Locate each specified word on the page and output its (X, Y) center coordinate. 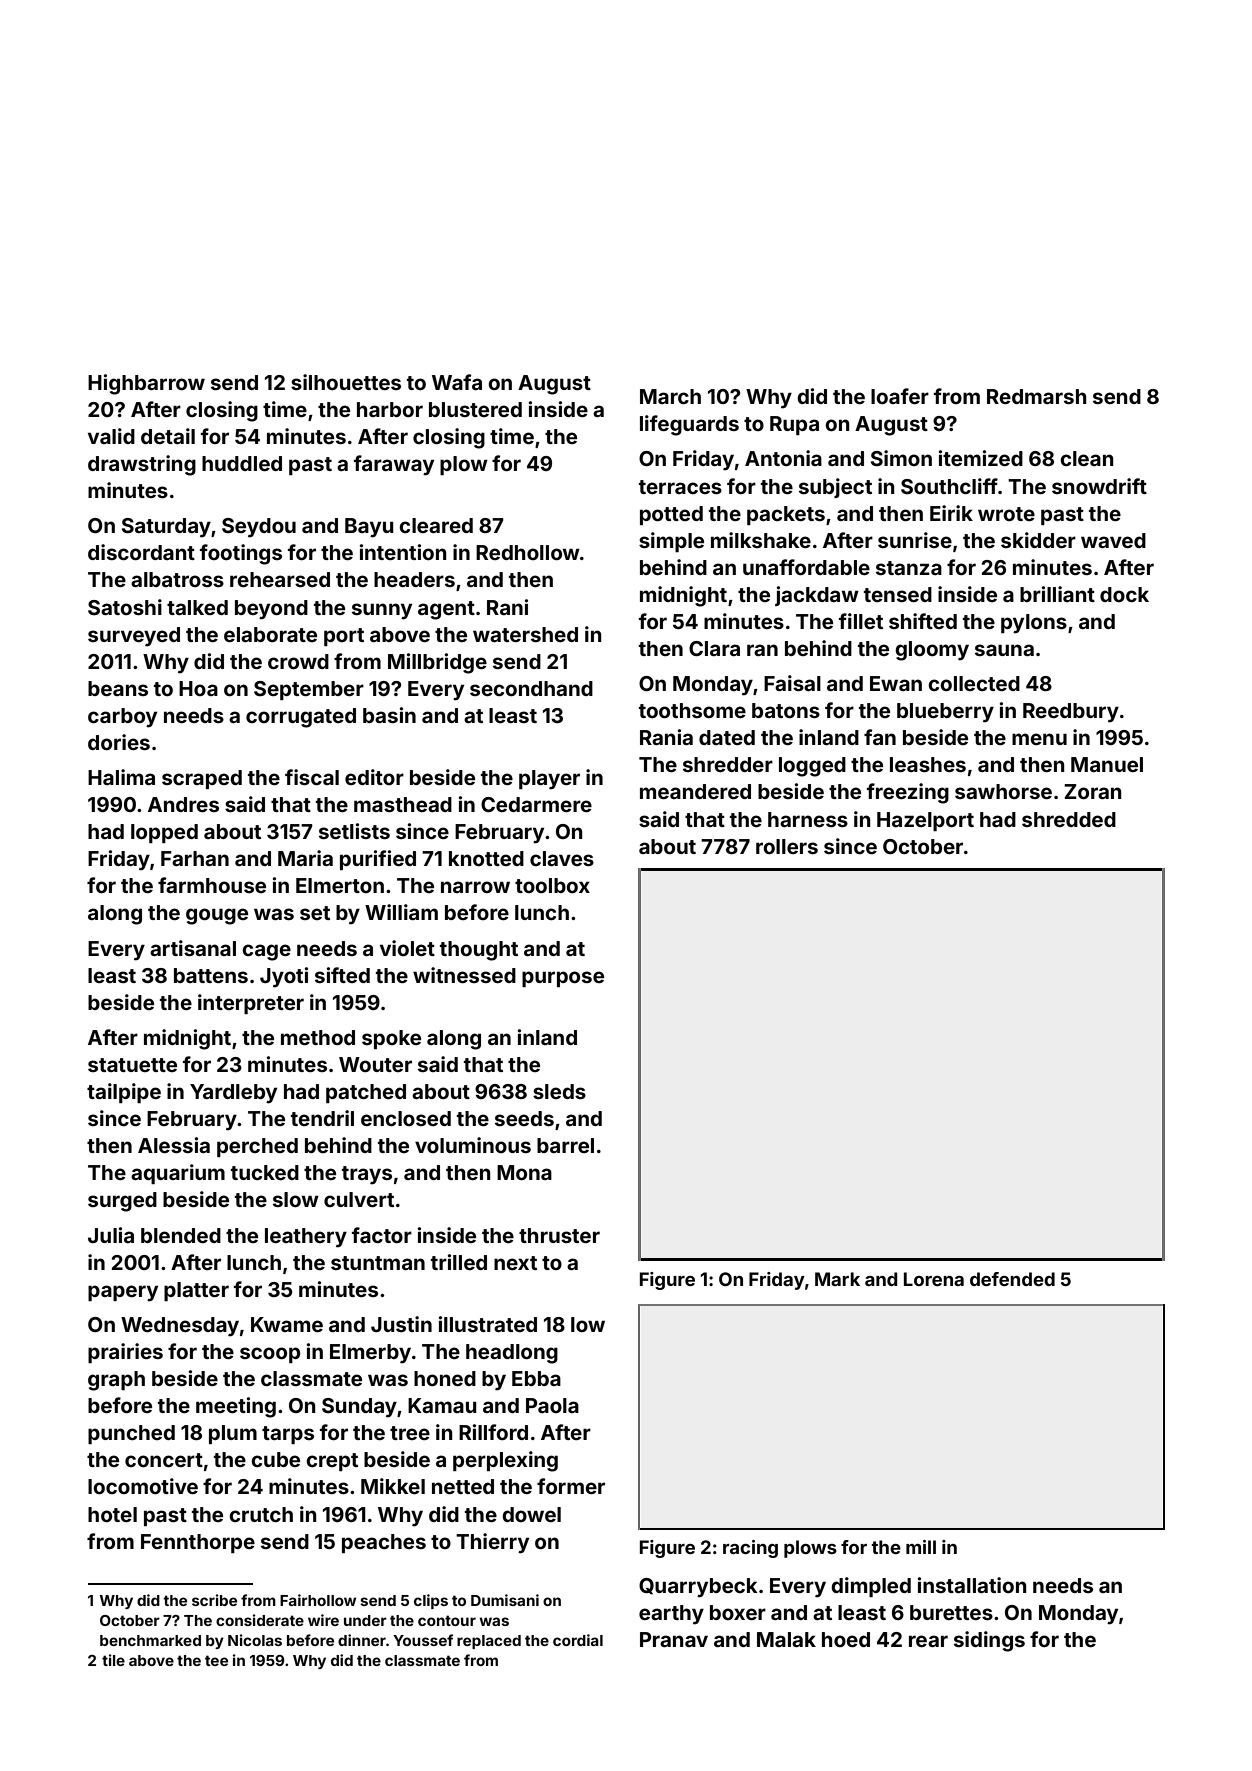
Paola (552, 1405)
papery (123, 1293)
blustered (475, 409)
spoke (391, 1039)
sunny (382, 611)
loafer (900, 396)
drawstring (142, 465)
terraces (680, 487)
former (571, 1486)
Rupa (794, 425)
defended (1012, 1279)
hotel (112, 1514)
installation (972, 1585)
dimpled (871, 1587)
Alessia (174, 1145)
